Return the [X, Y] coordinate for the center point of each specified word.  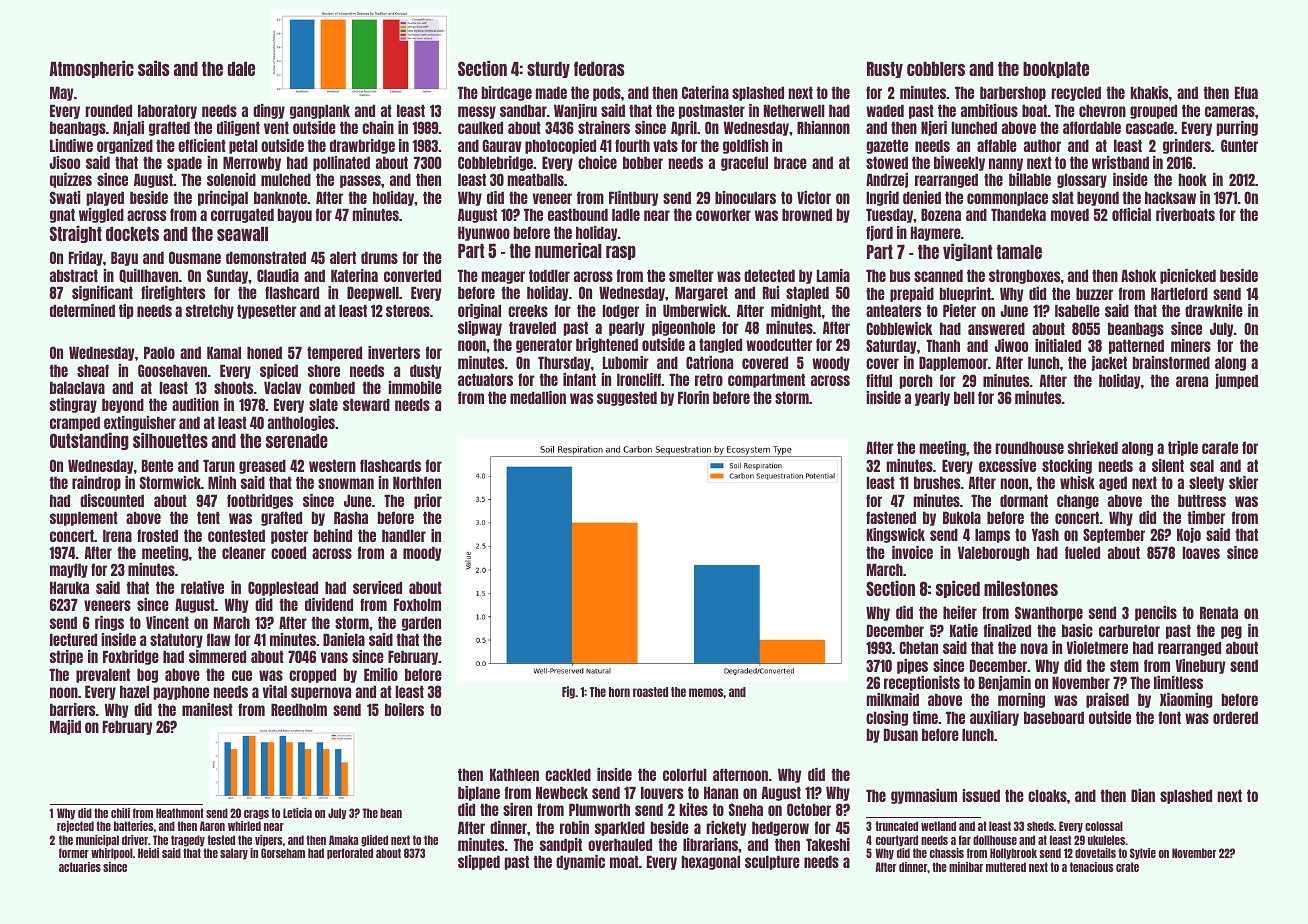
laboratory [167, 111]
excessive [1007, 465]
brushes [937, 482]
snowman [346, 483]
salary [234, 854]
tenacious [1091, 867]
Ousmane [195, 257]
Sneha [746, 809]
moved [1070, 214]
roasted [650, 692]
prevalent [103, 675]
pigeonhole [683, 328]
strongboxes [1024, 276]
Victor [814, 197]
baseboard [1054, 717]
